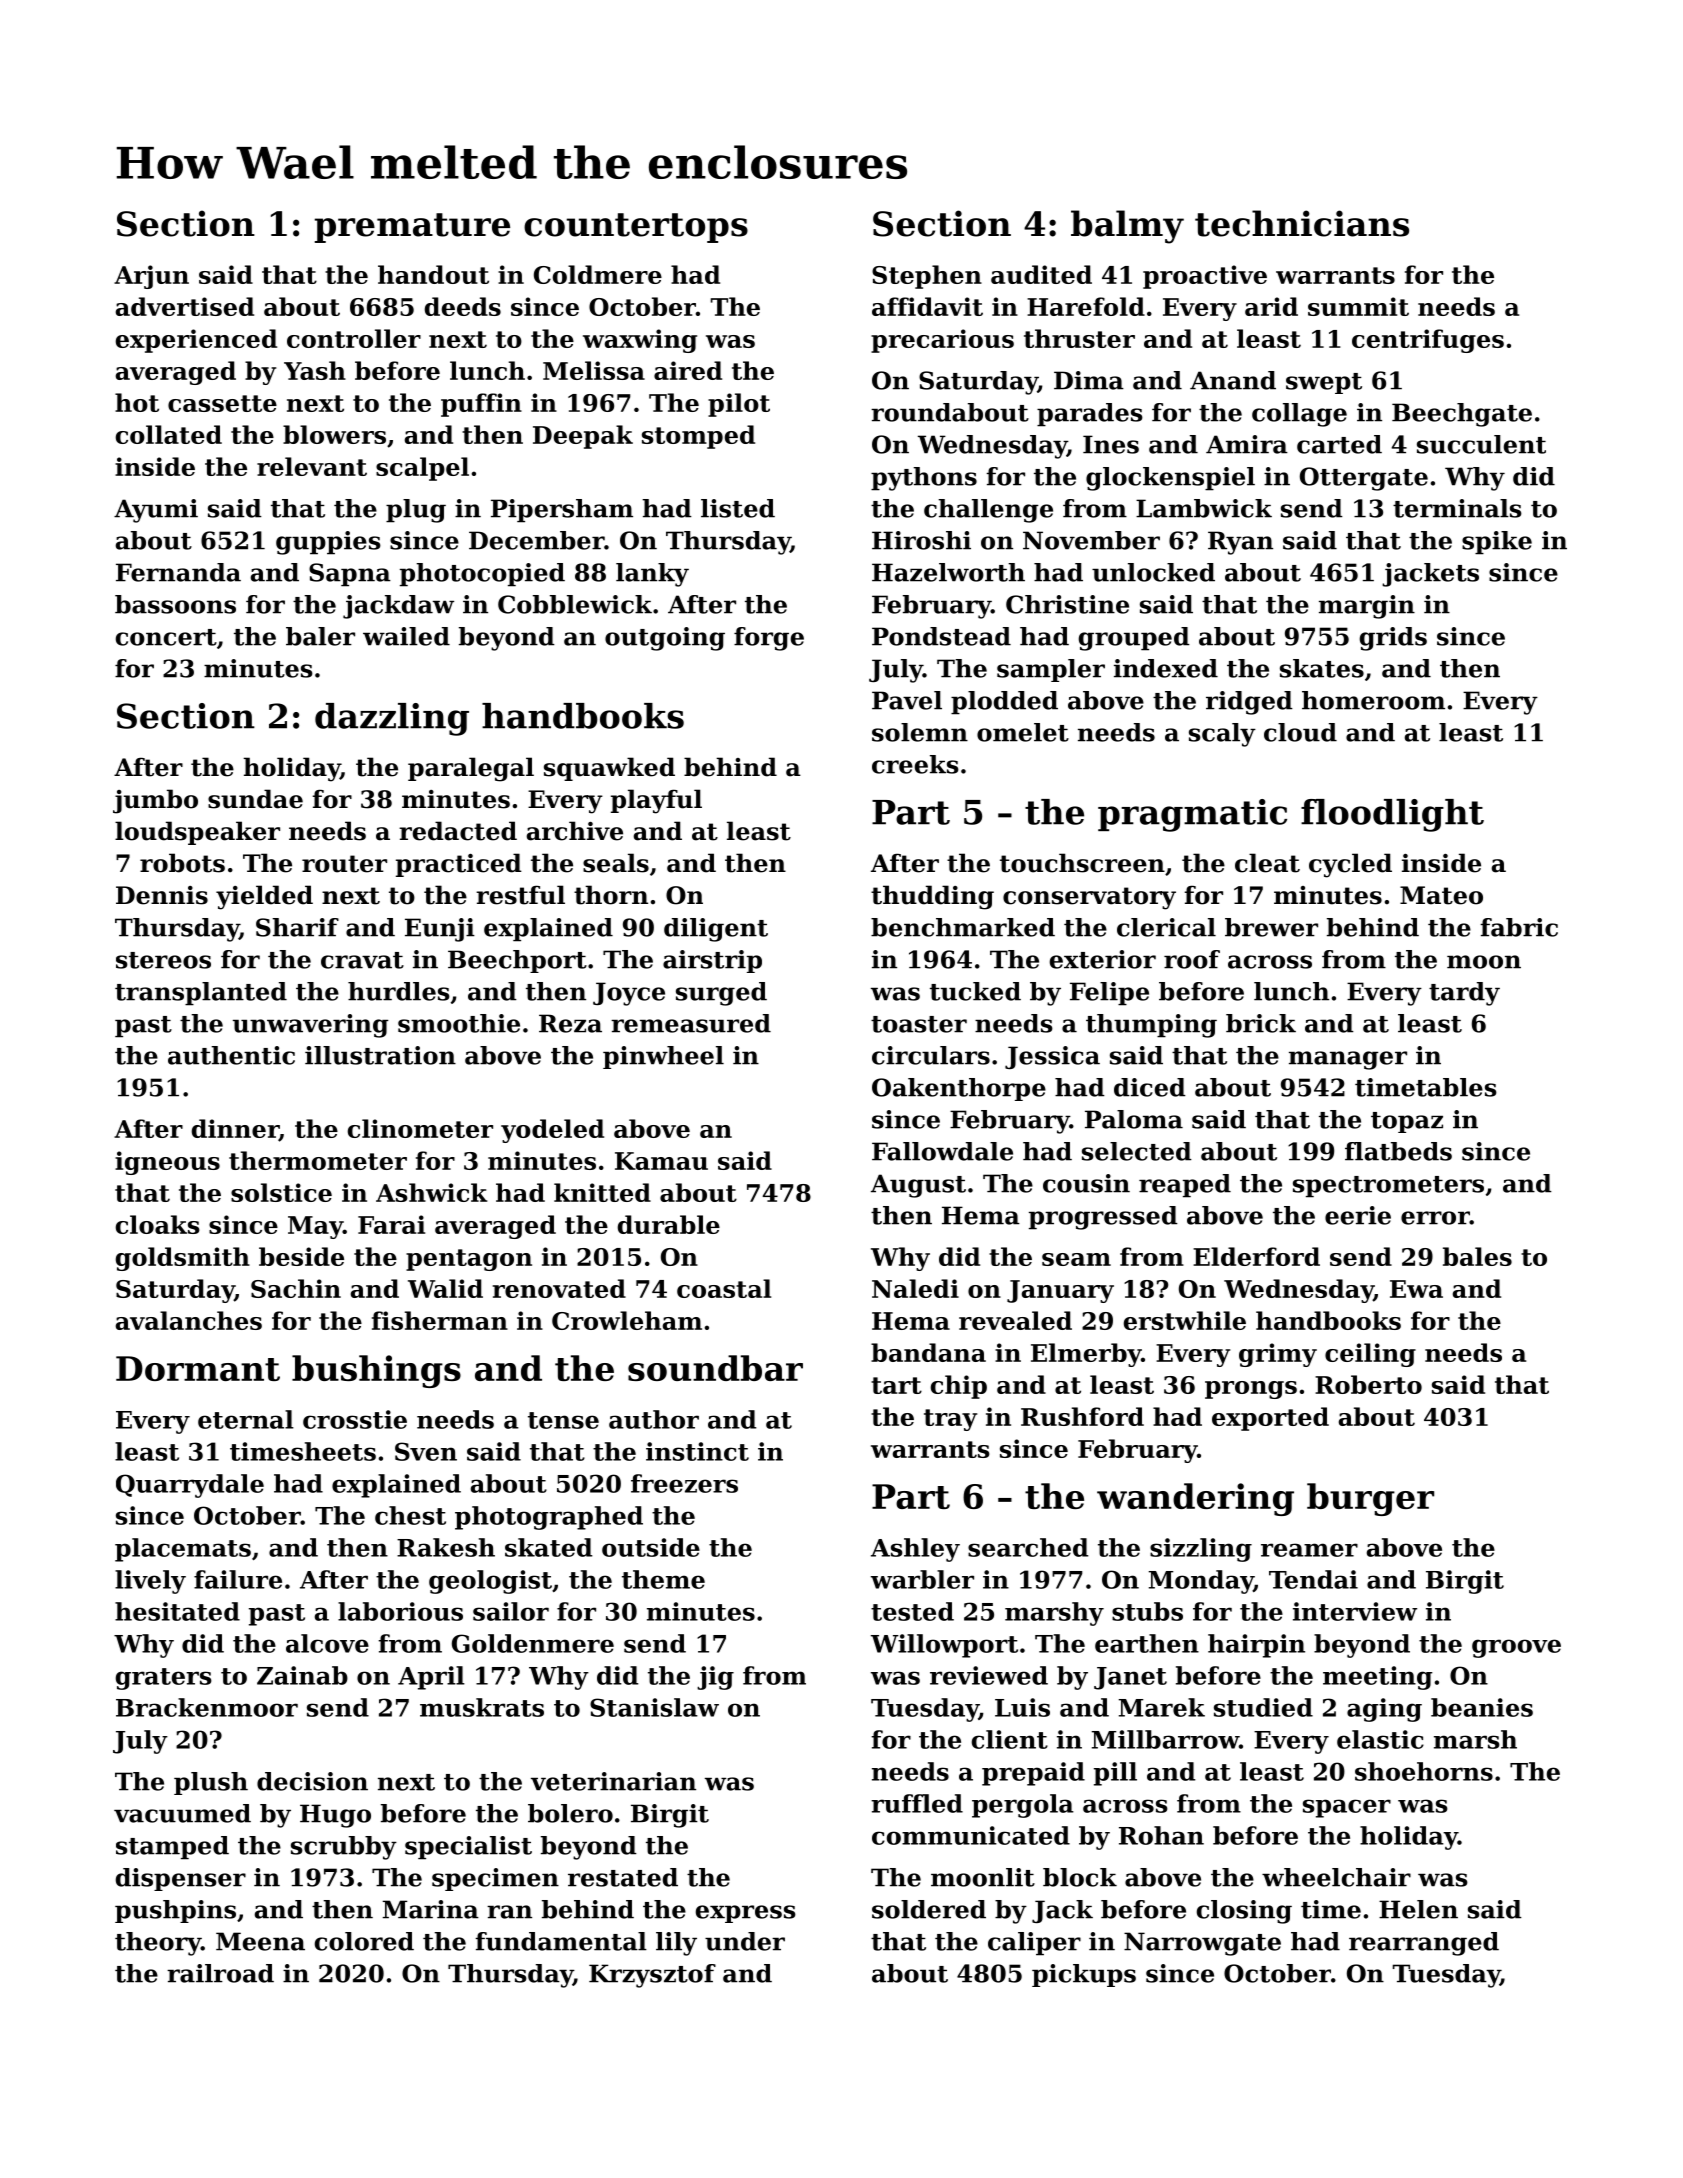 This image has height=2178, width=1683. Describe the element at coordinates (1428, 341) in the image. I see `centrifuges` at that location.
